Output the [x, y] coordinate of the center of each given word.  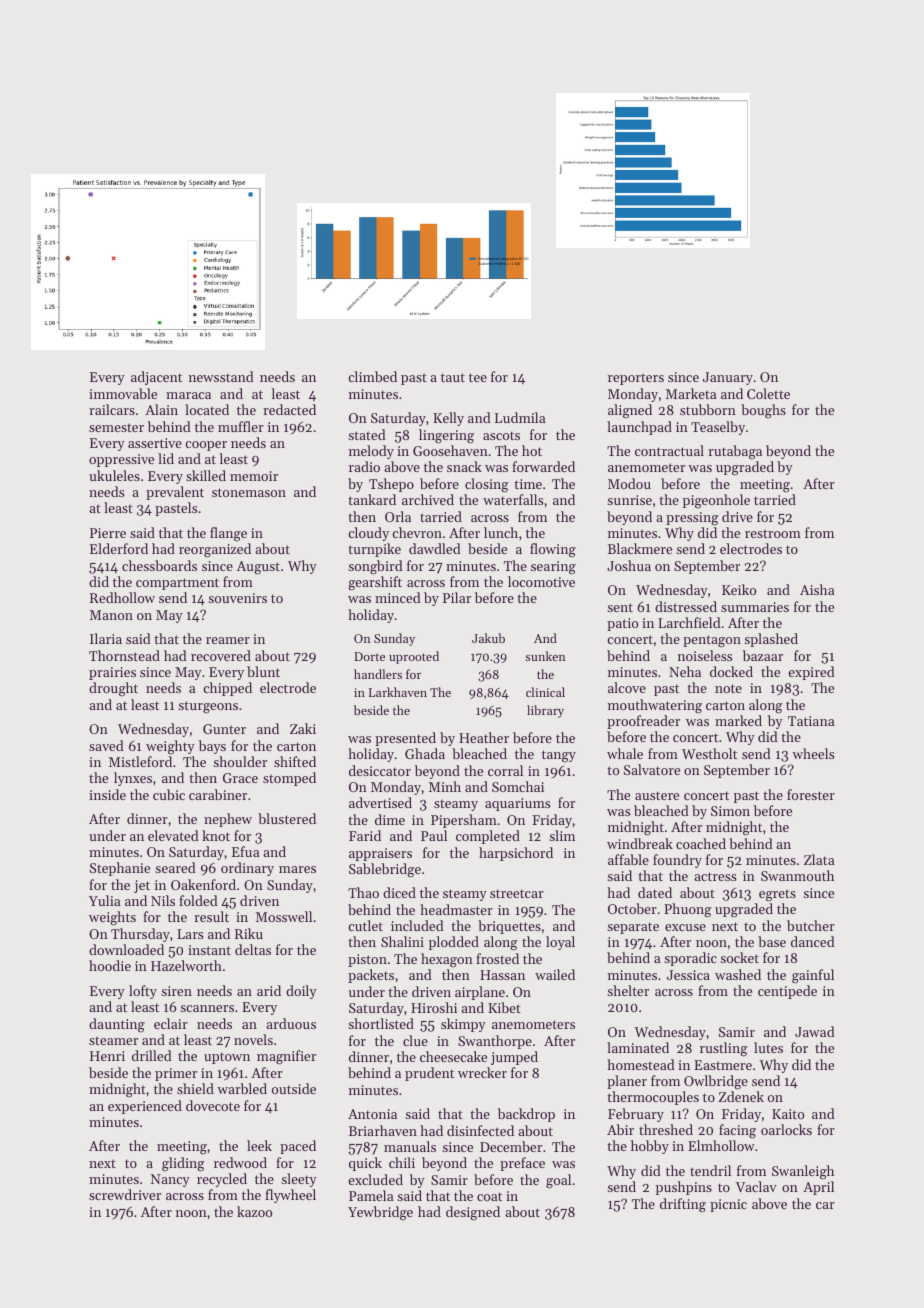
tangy [559, 756]
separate [633, 928]
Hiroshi [434, 1007]
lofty [143, 992]
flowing [553, 550]
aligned [630, 411]
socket [739, 957]
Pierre [108, 533]
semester [116, 427]
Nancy [170, 1180]
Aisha [817, 589]
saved [106, 745]
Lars [190, 934]
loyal [560, 943]
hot [532, 450]
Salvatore [652, 769]
